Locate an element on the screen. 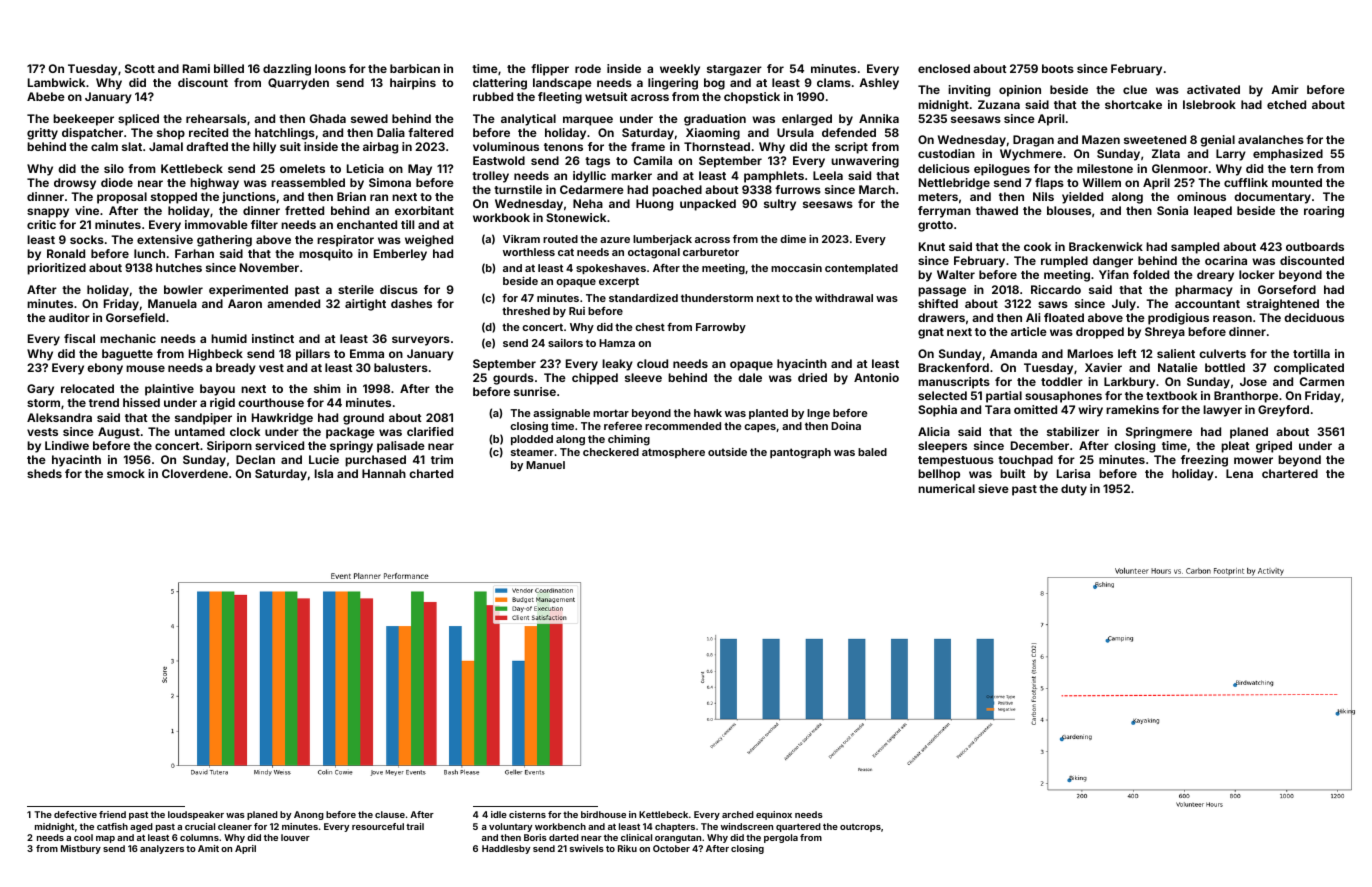 The width and height of the screenshot is (1372, 887). equinox is located at coordinates (774, 815).
